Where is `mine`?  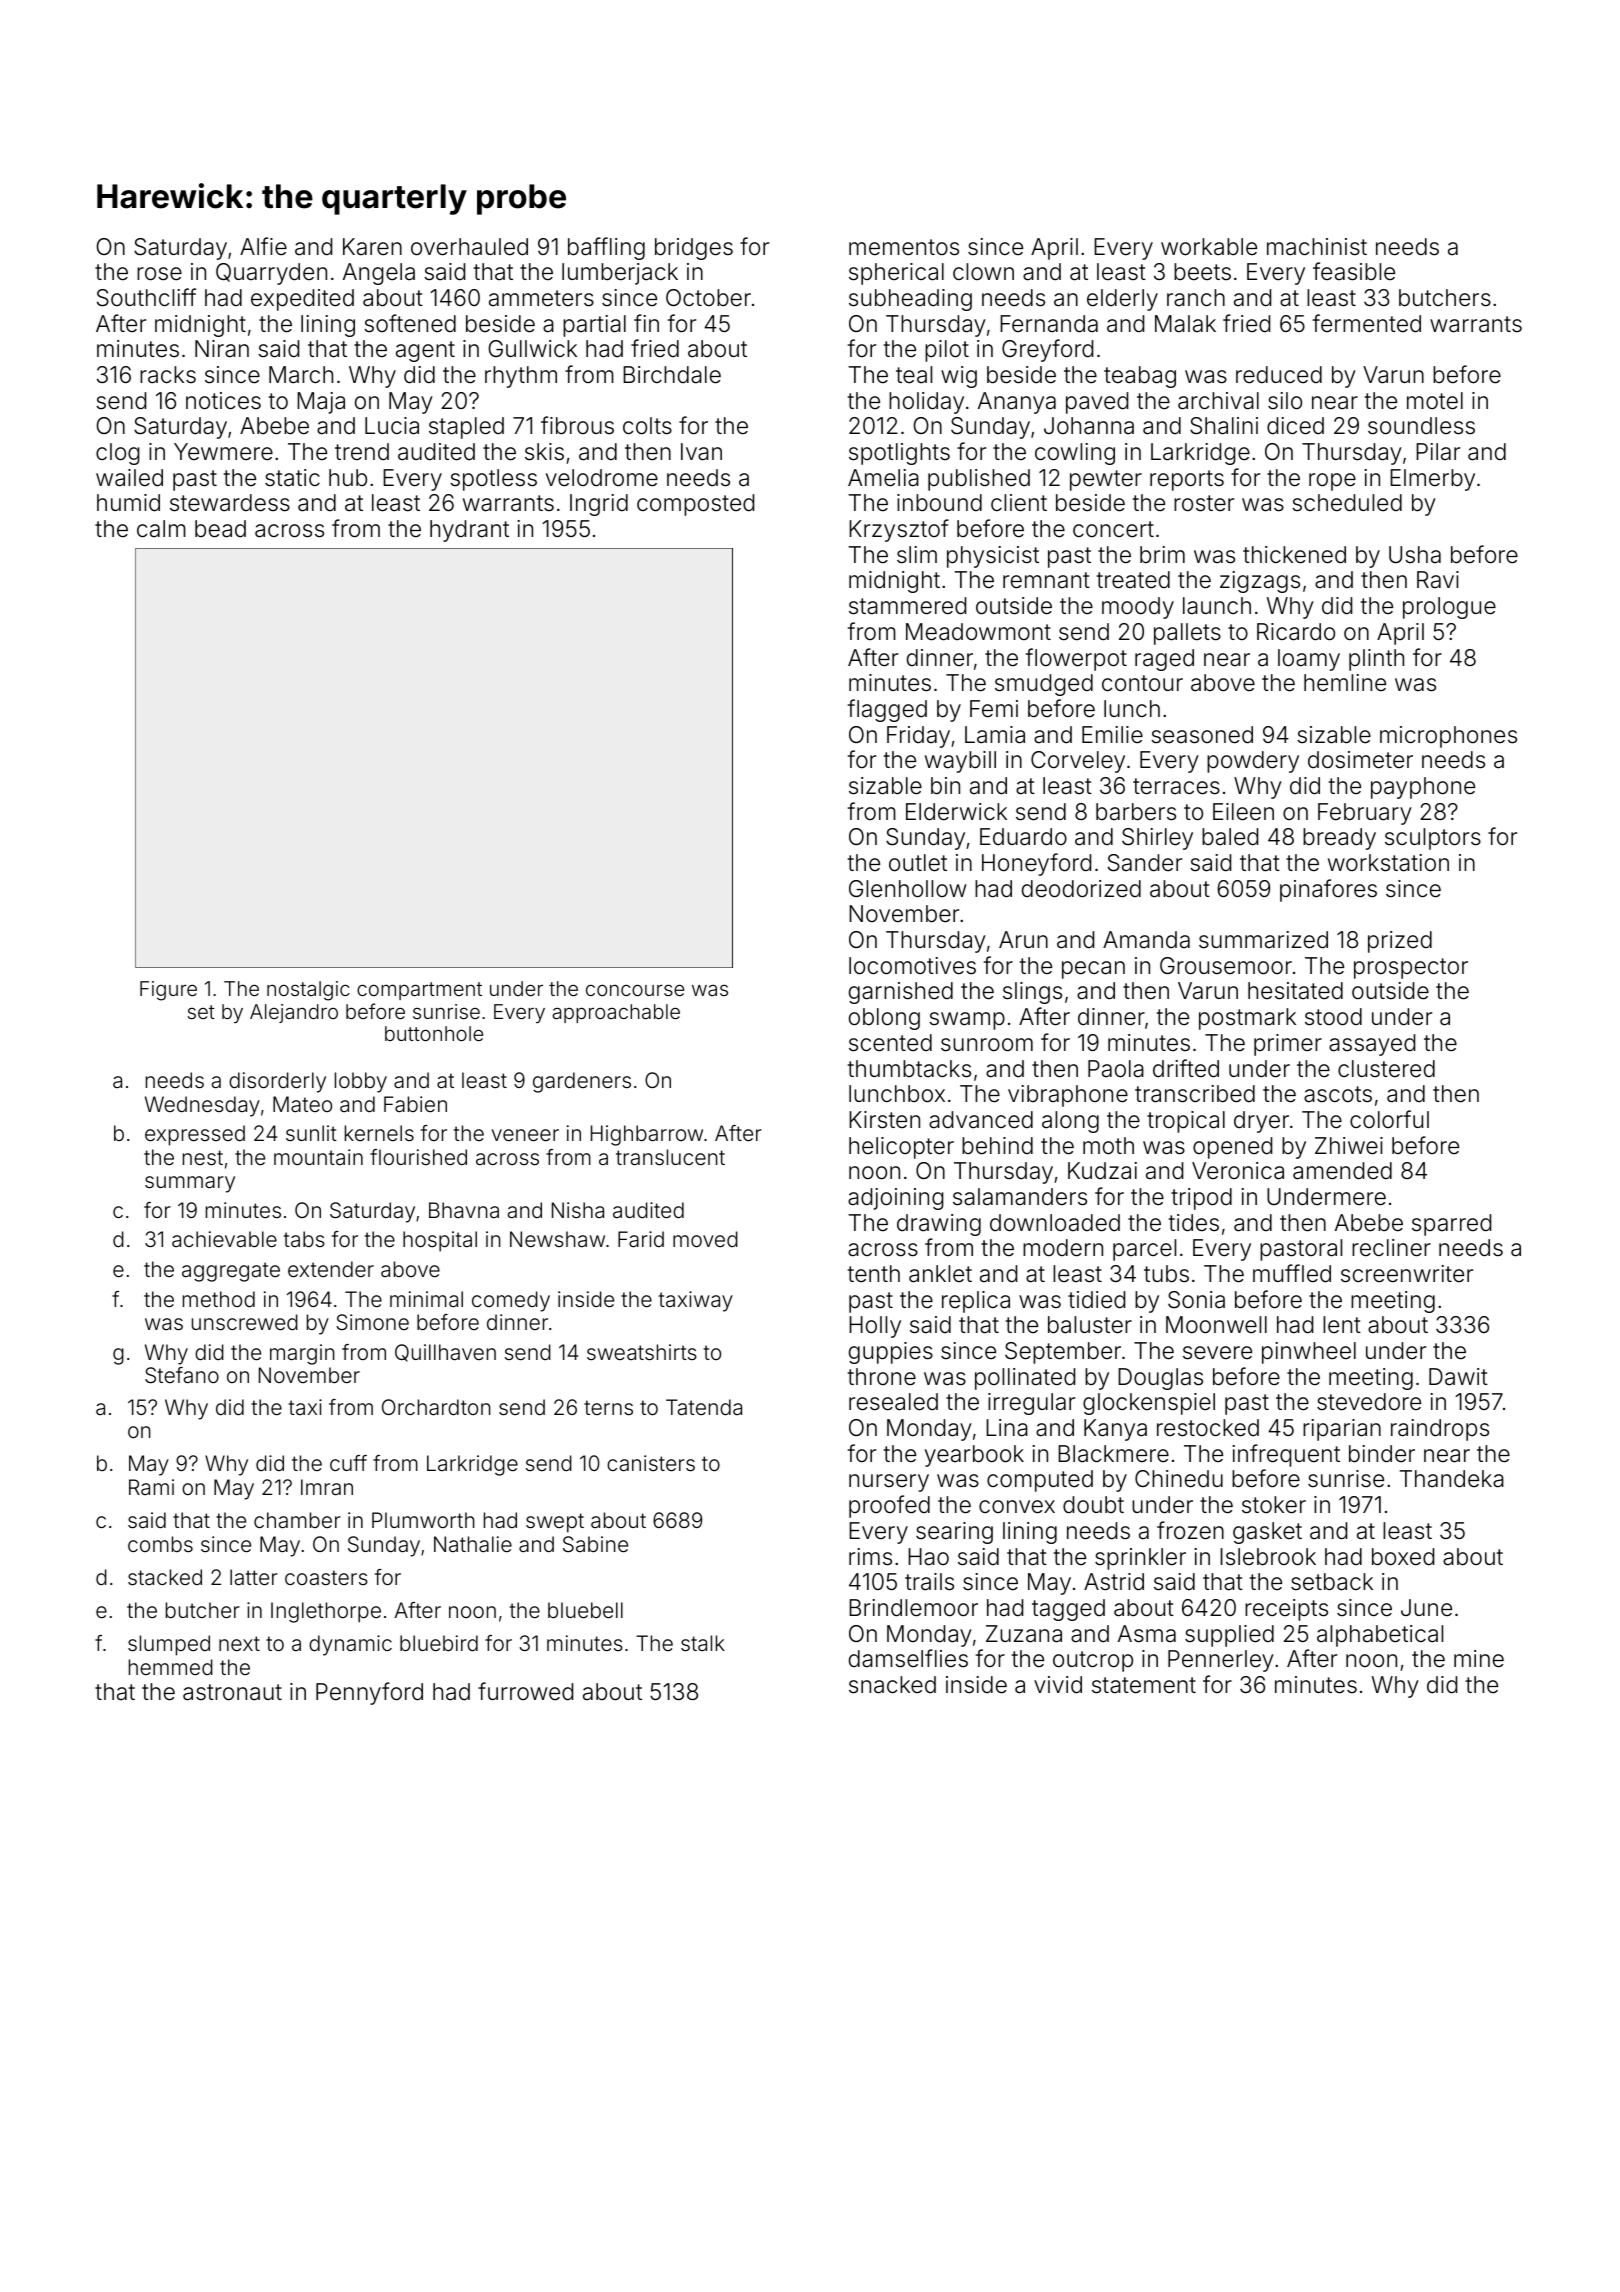
mine is located at coordinates (1479, 1659).
